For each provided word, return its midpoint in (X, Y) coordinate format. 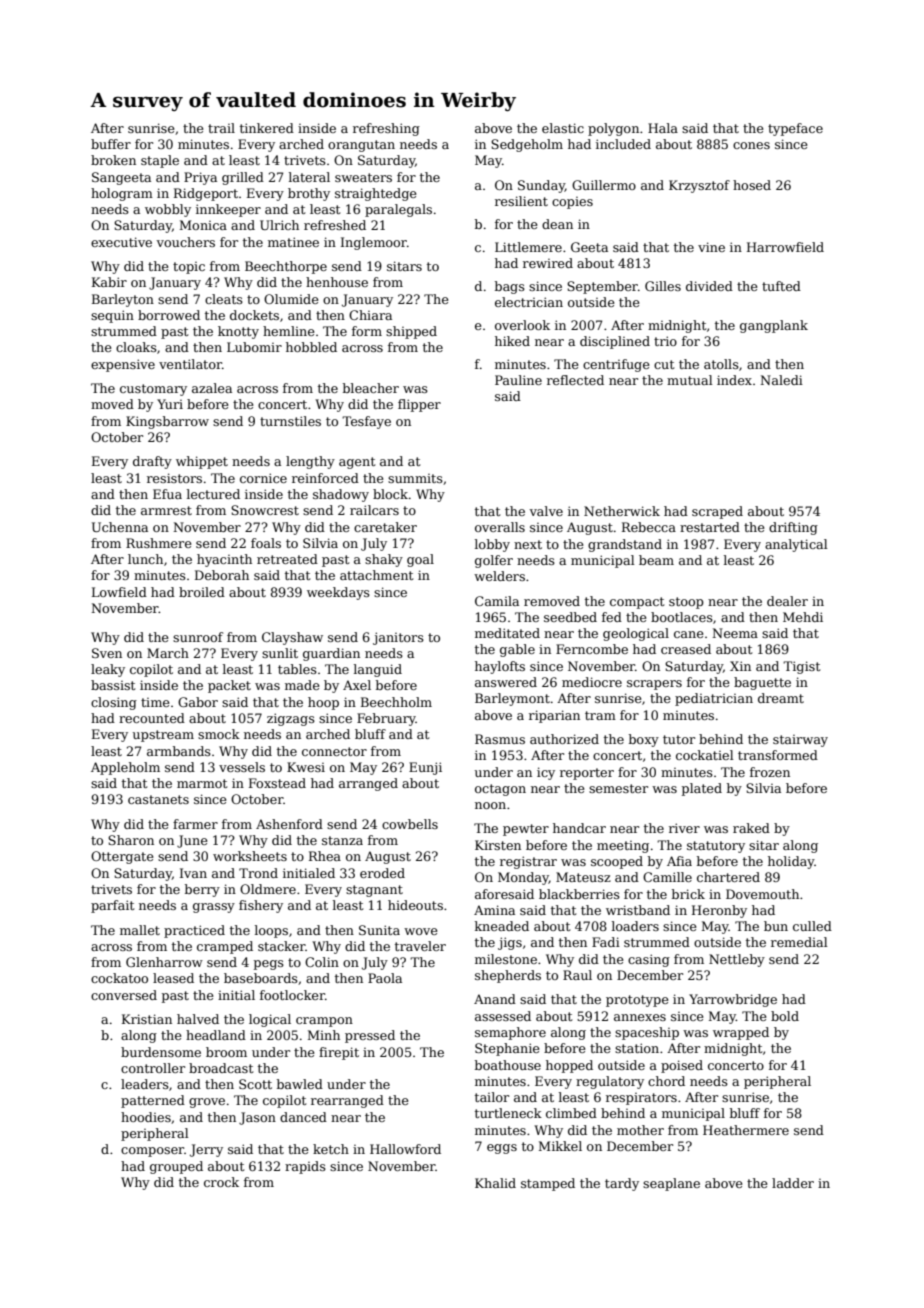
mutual (690, 380)
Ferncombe (592, 649)
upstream (163, 736)
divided (709, 286)
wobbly (168, 210)
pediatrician (714, 699)
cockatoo (119, 978)
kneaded (502, 926)
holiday (791, 862)
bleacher (371, 388)
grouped (176, 1167)
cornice (263, 478)
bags (510, 287)
